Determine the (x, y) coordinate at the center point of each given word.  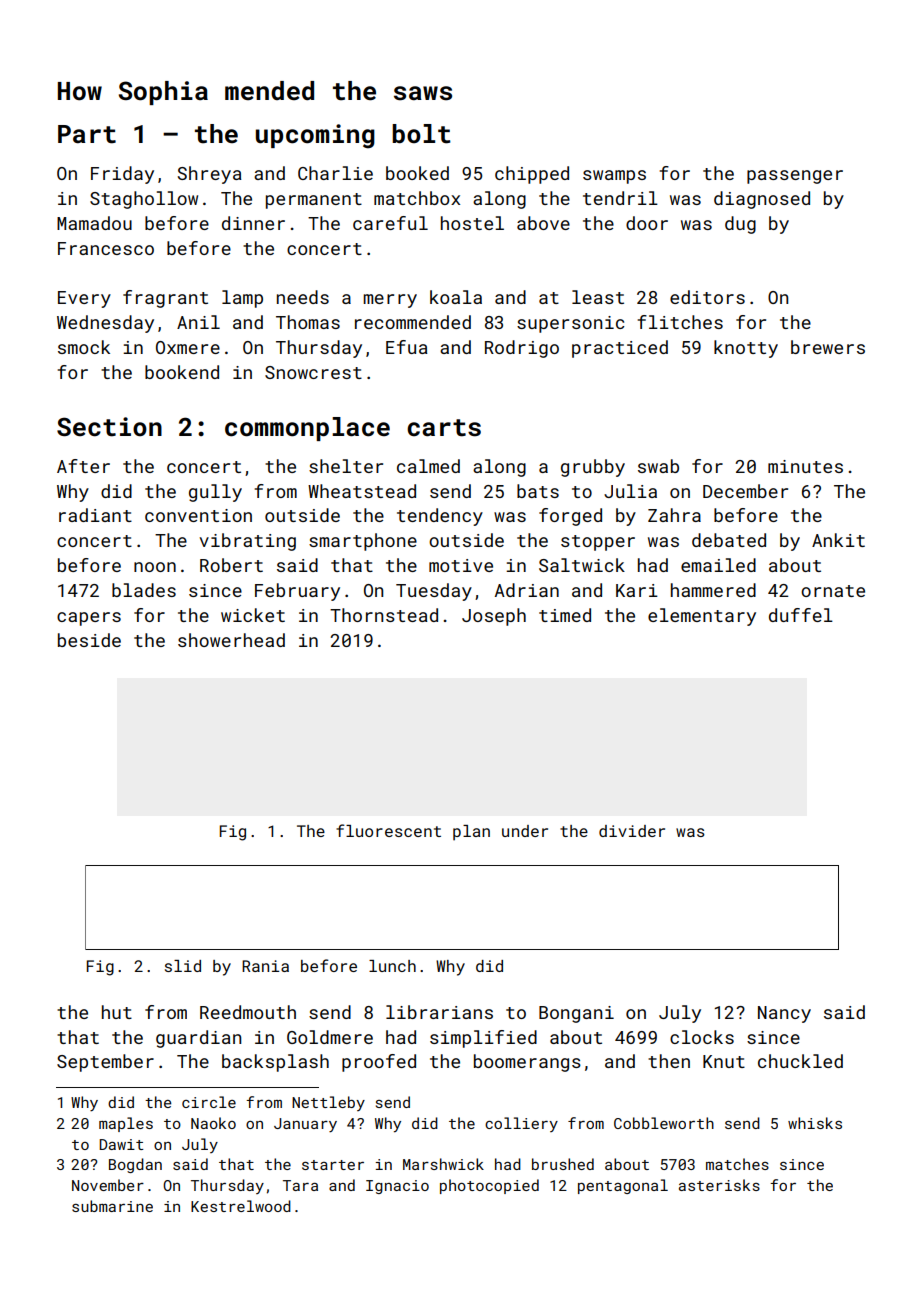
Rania (265, 966)
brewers (828, 347)
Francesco (106, 248)
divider (632, 831)
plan (471, 833)
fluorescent (388, 830)
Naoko (213, 1123)
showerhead (231, 640)
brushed (563, 1164)
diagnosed (762, 200)
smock (84, 347)
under (525, 831)
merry (390, 301)
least (598, 297)
